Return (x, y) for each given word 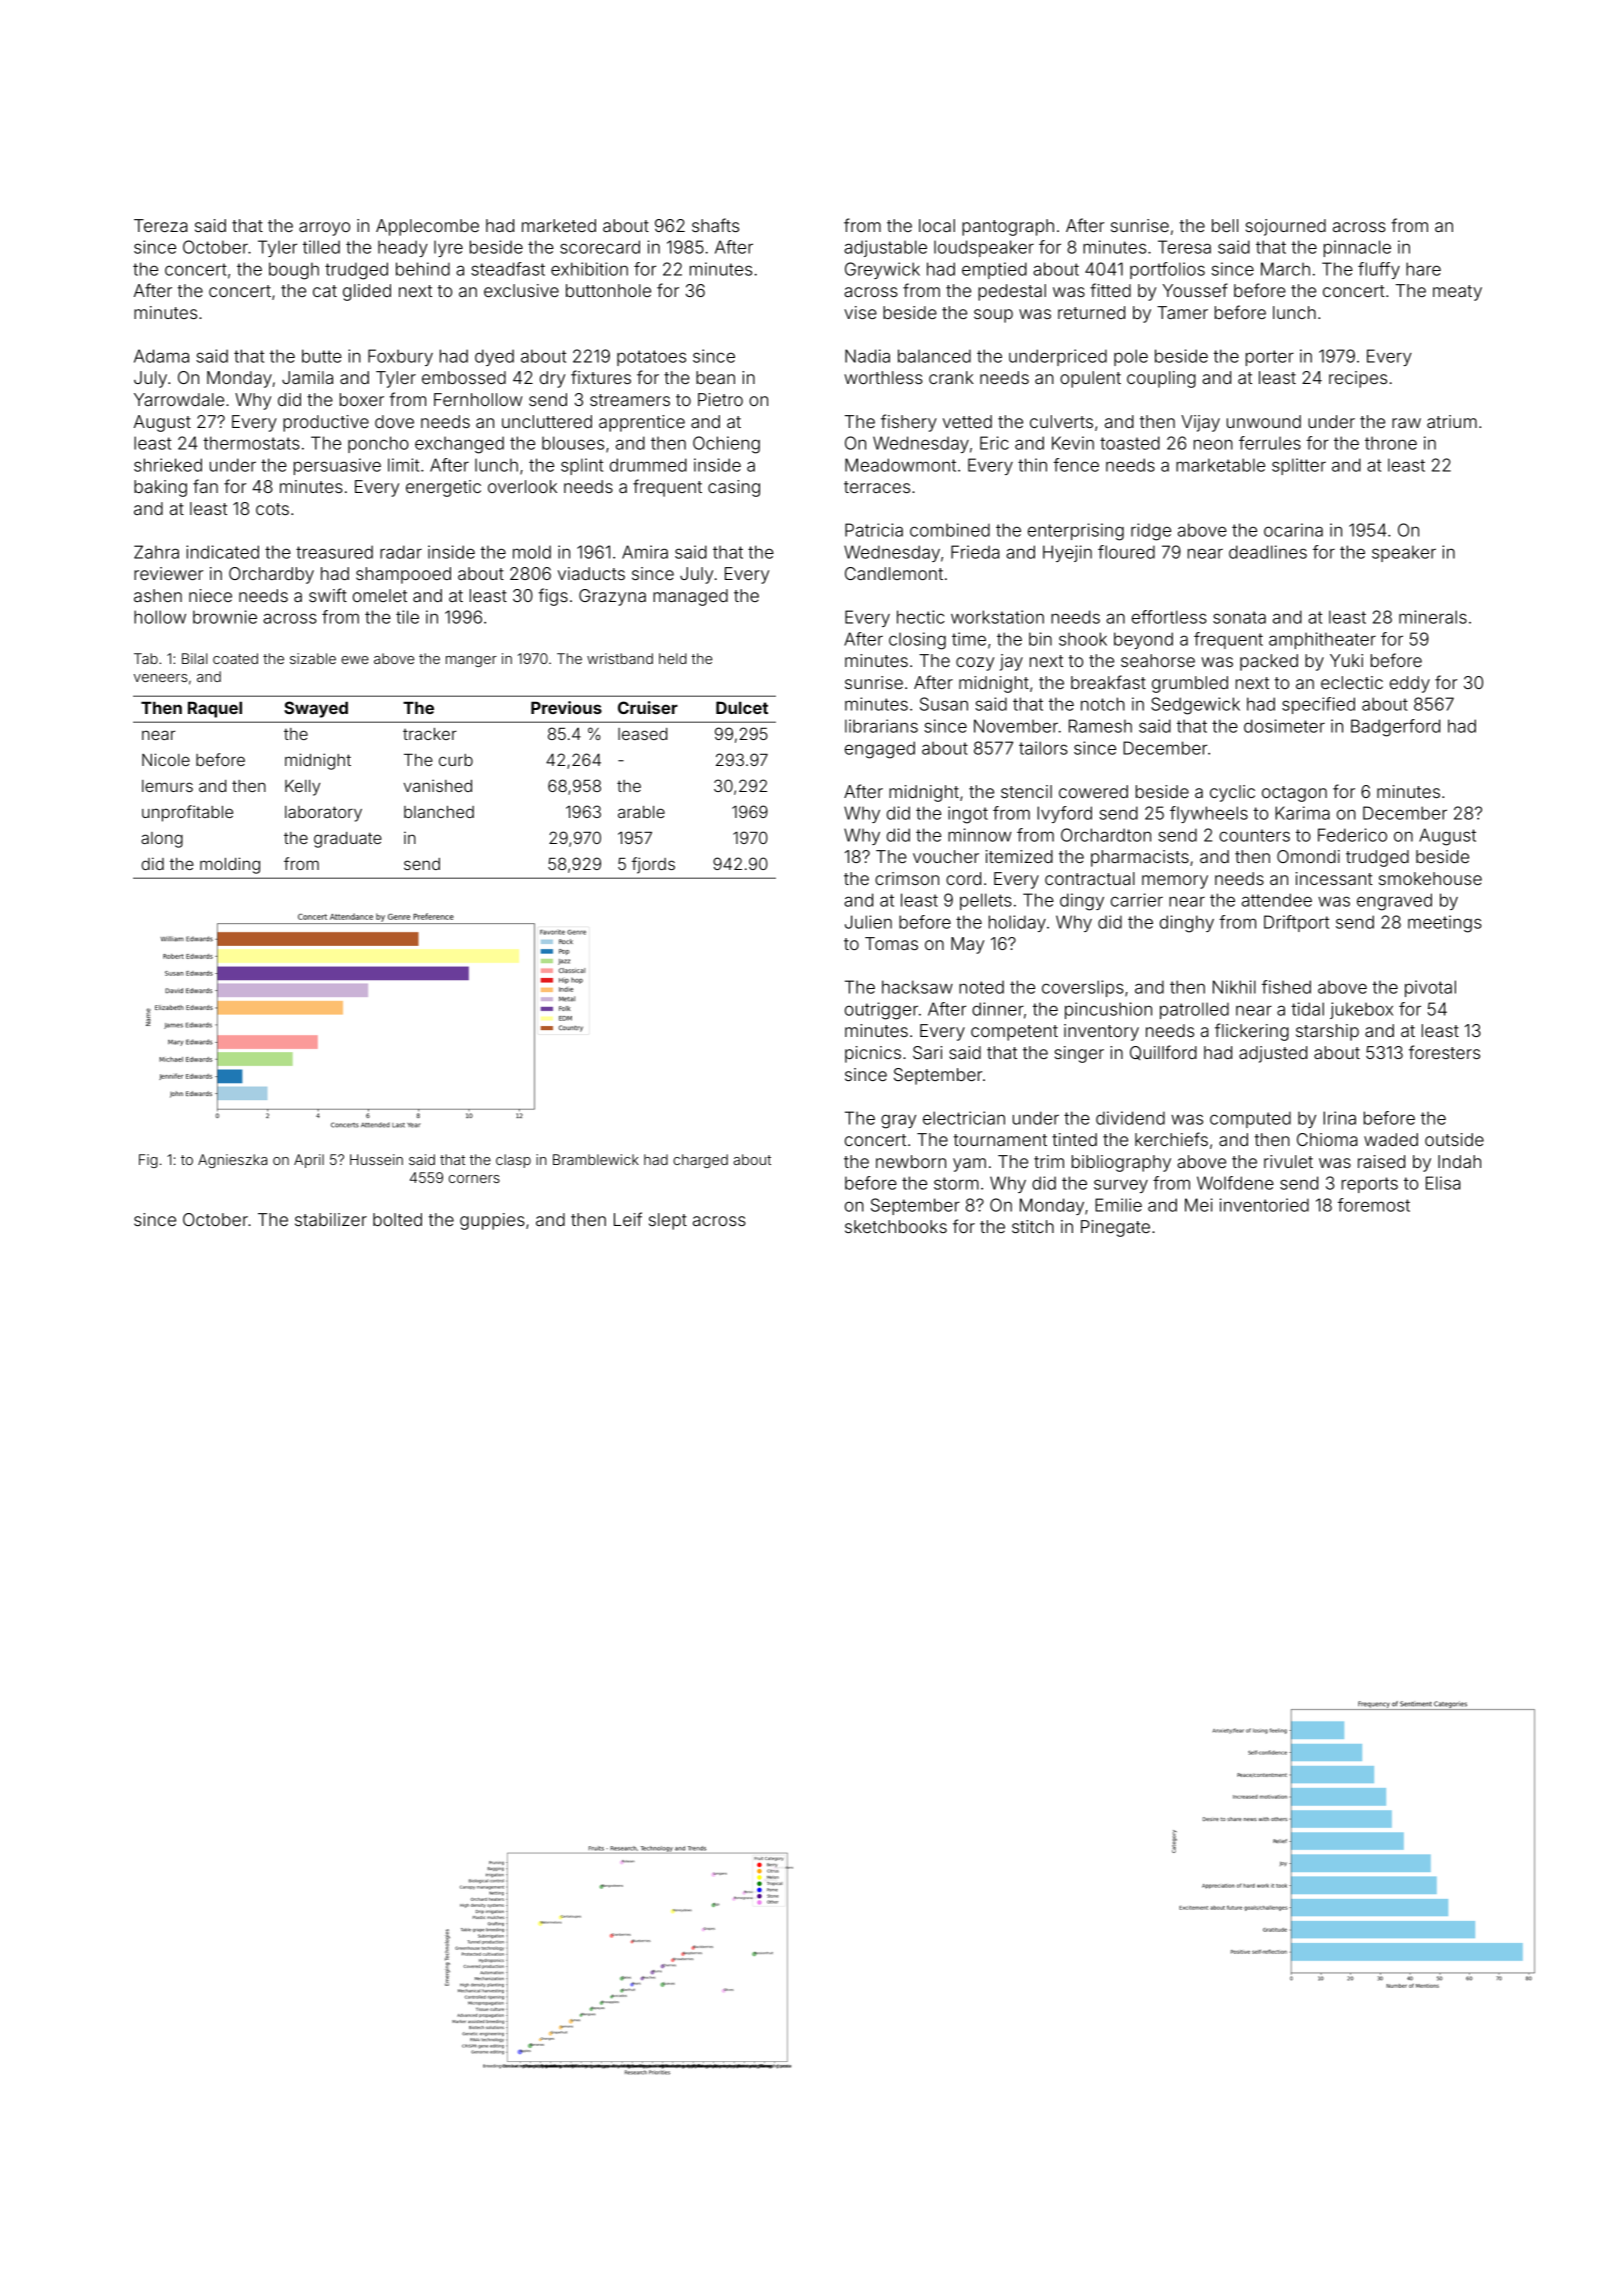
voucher (946, 856)
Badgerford (1395, 728)
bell (1225, 225)
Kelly (302, 788)
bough (294, 271)
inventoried (1264, 1205)
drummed (648, 465)
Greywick (882, 270)
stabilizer (331, 1219)
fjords (653, 865)
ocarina (1293, 530)
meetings (1445, 924)
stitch (1033, 1226)
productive (326, 423)
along (162, 840)
